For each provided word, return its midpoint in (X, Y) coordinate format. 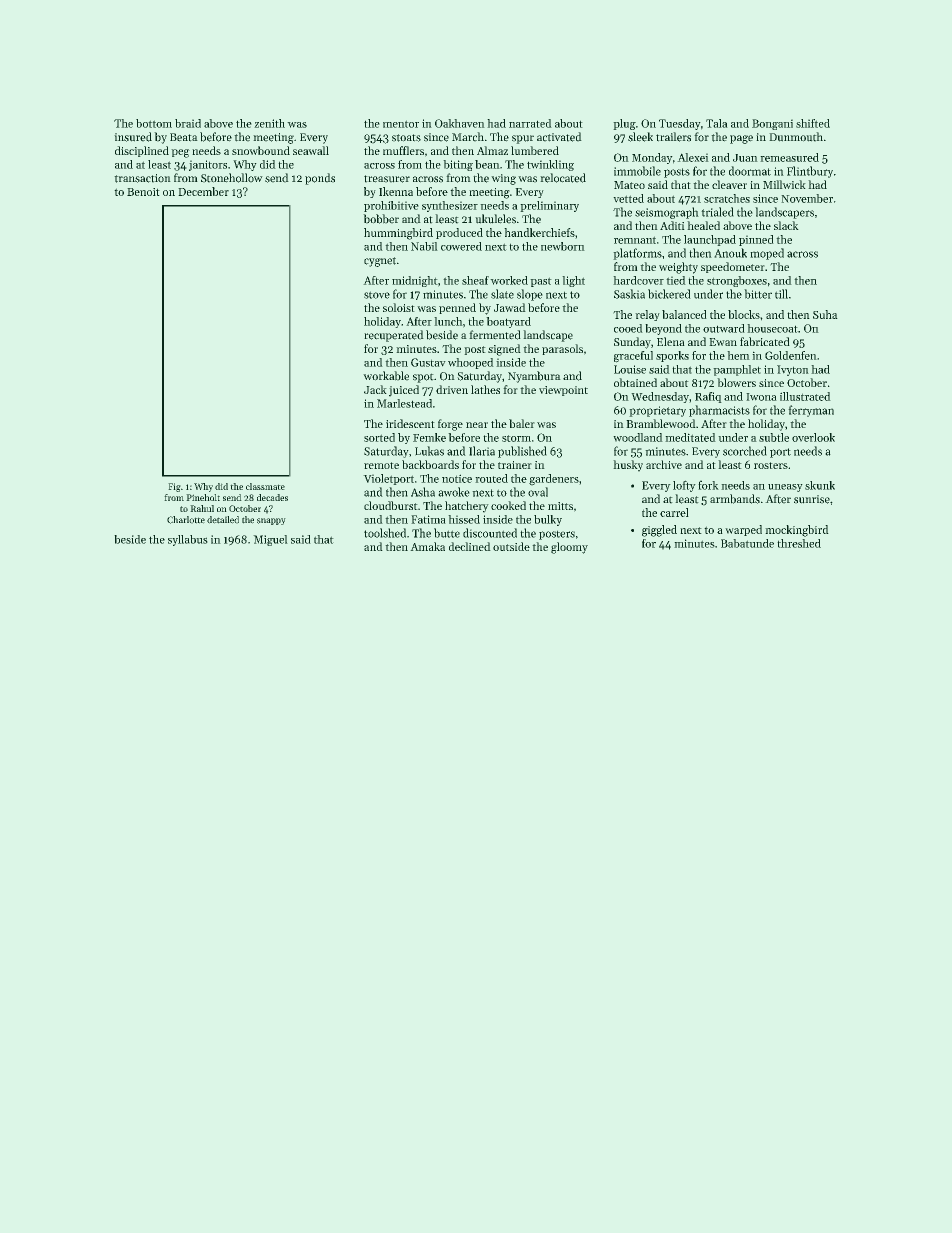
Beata (184, 137)
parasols (562, 349)
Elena (671, 341)
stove (377, 295)
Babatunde (747, 543)
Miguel (270, 540)
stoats (406, 138)
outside (511, 546)
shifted (813, 123)
